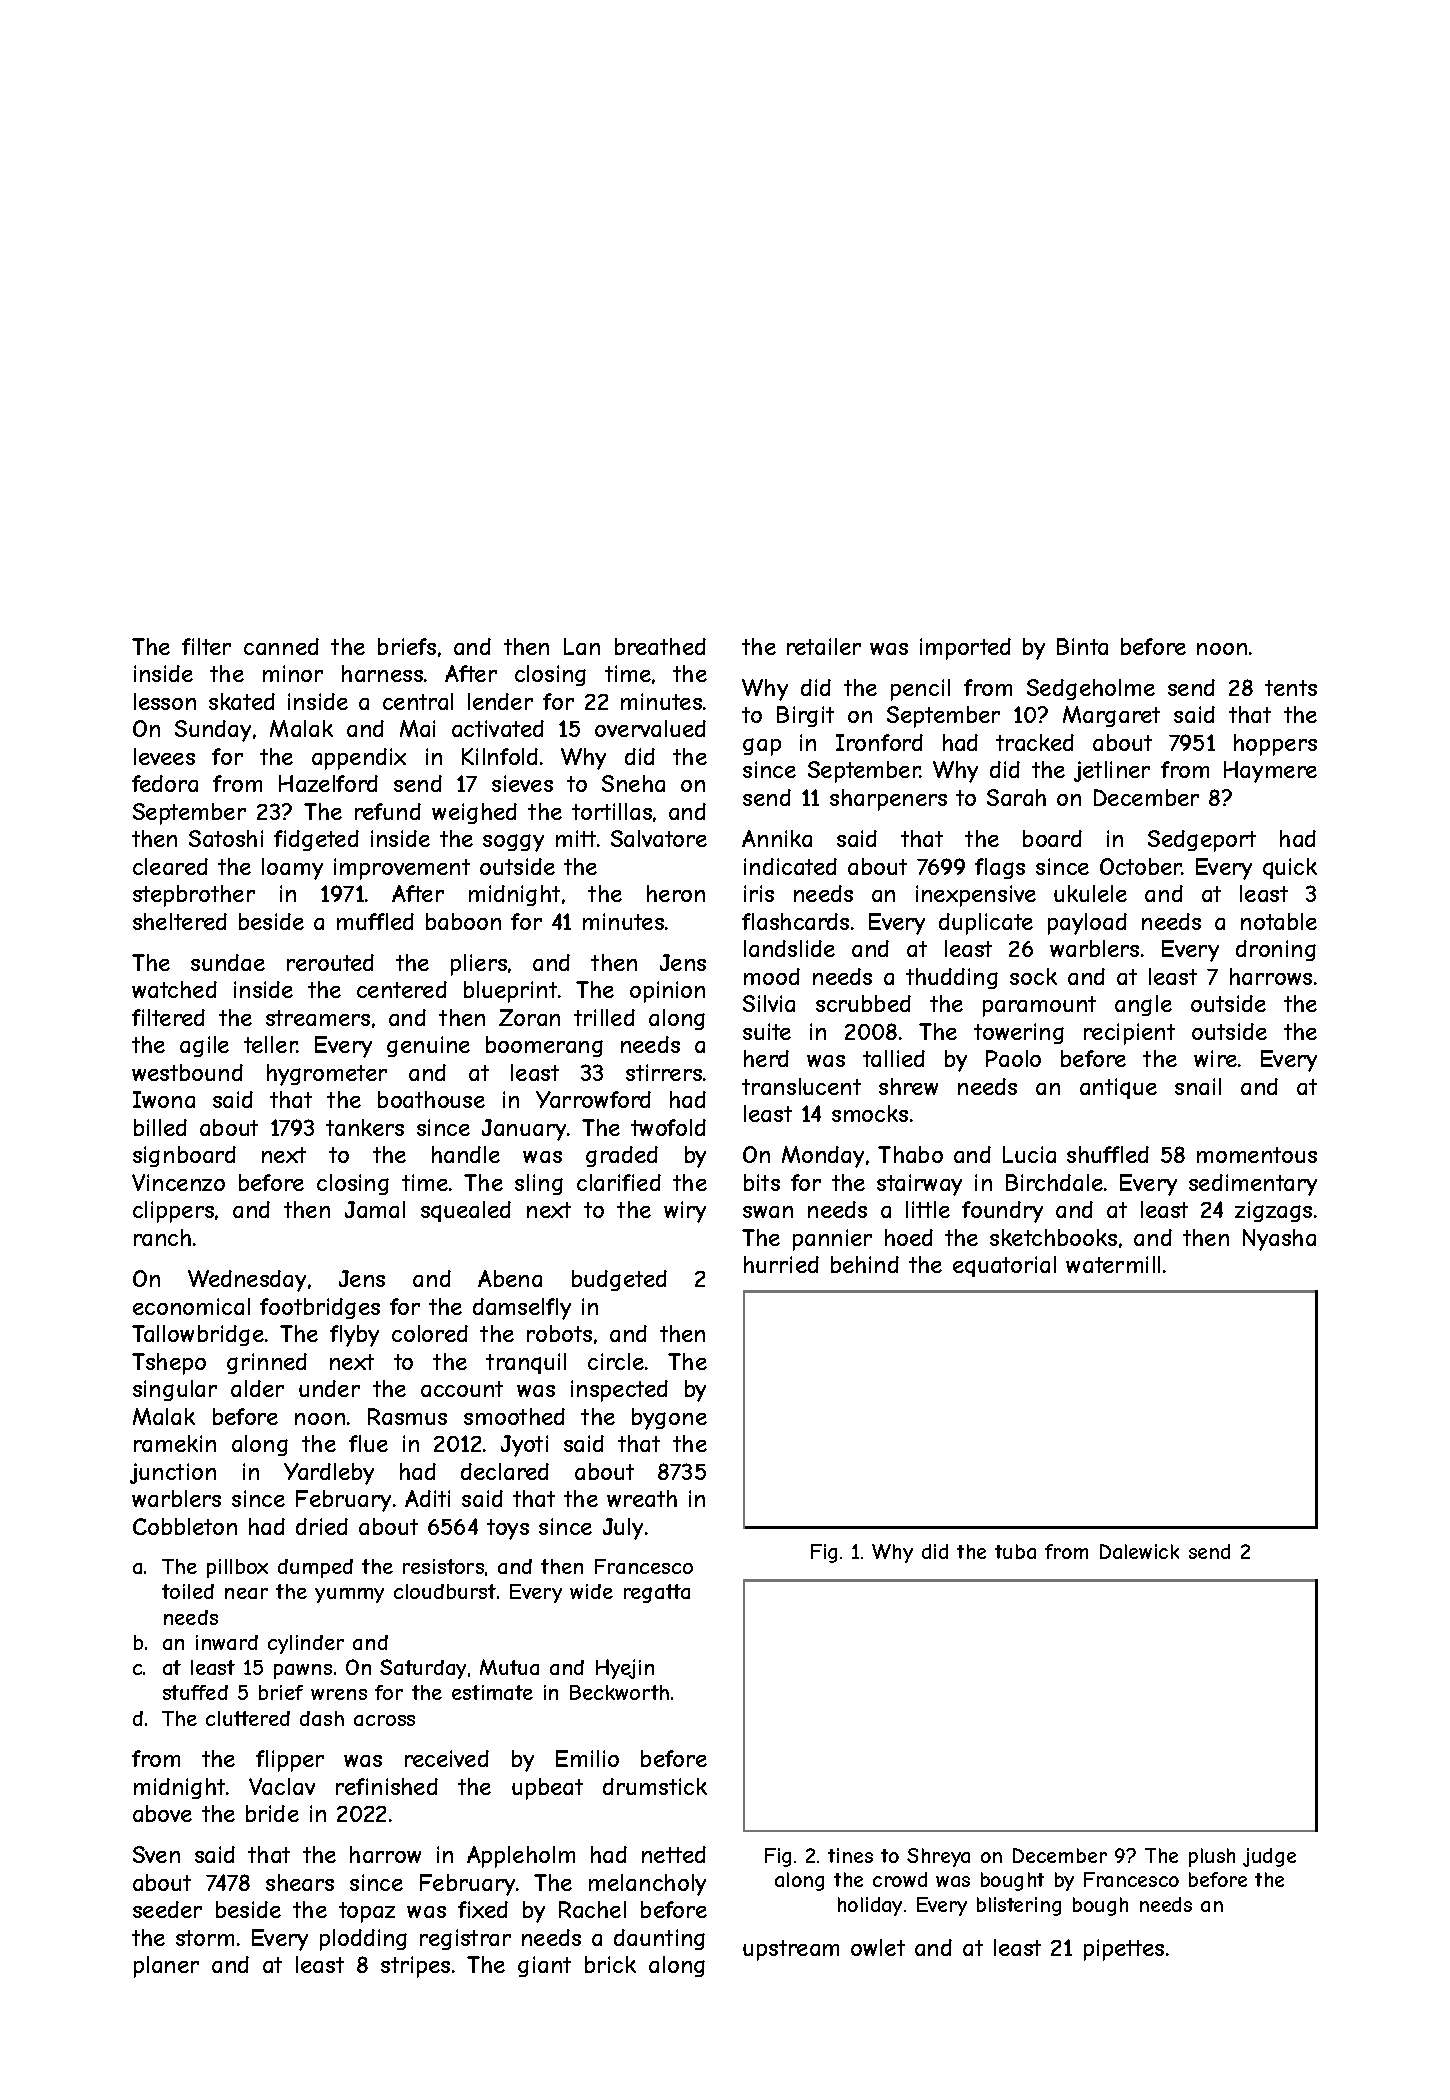 The height and width of the image is (2100, 1450). I want to click on blistering, so click(1019, 1906).
